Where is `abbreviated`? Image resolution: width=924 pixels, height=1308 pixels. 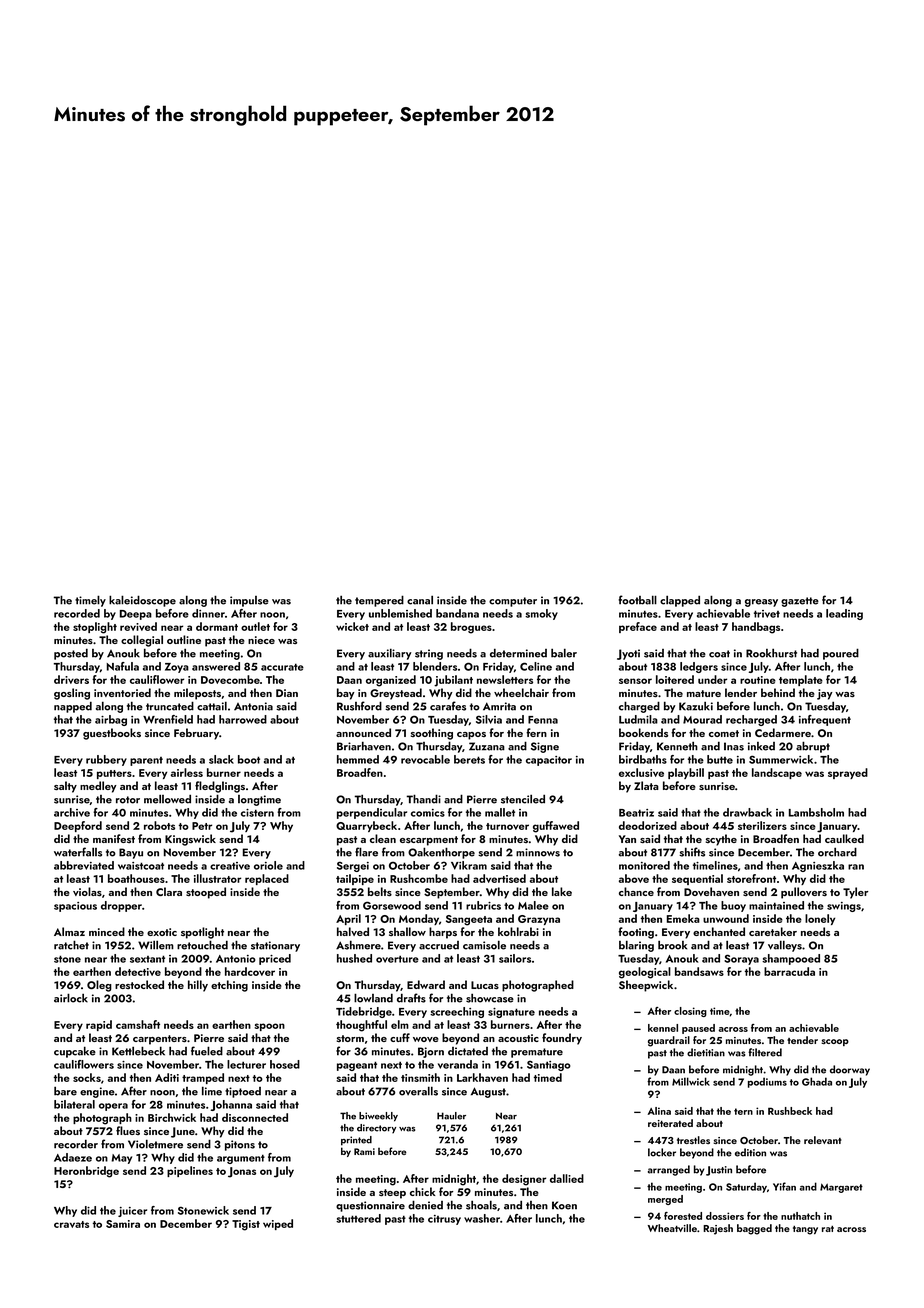
abbreviated is located at coordinates (84, 865).
